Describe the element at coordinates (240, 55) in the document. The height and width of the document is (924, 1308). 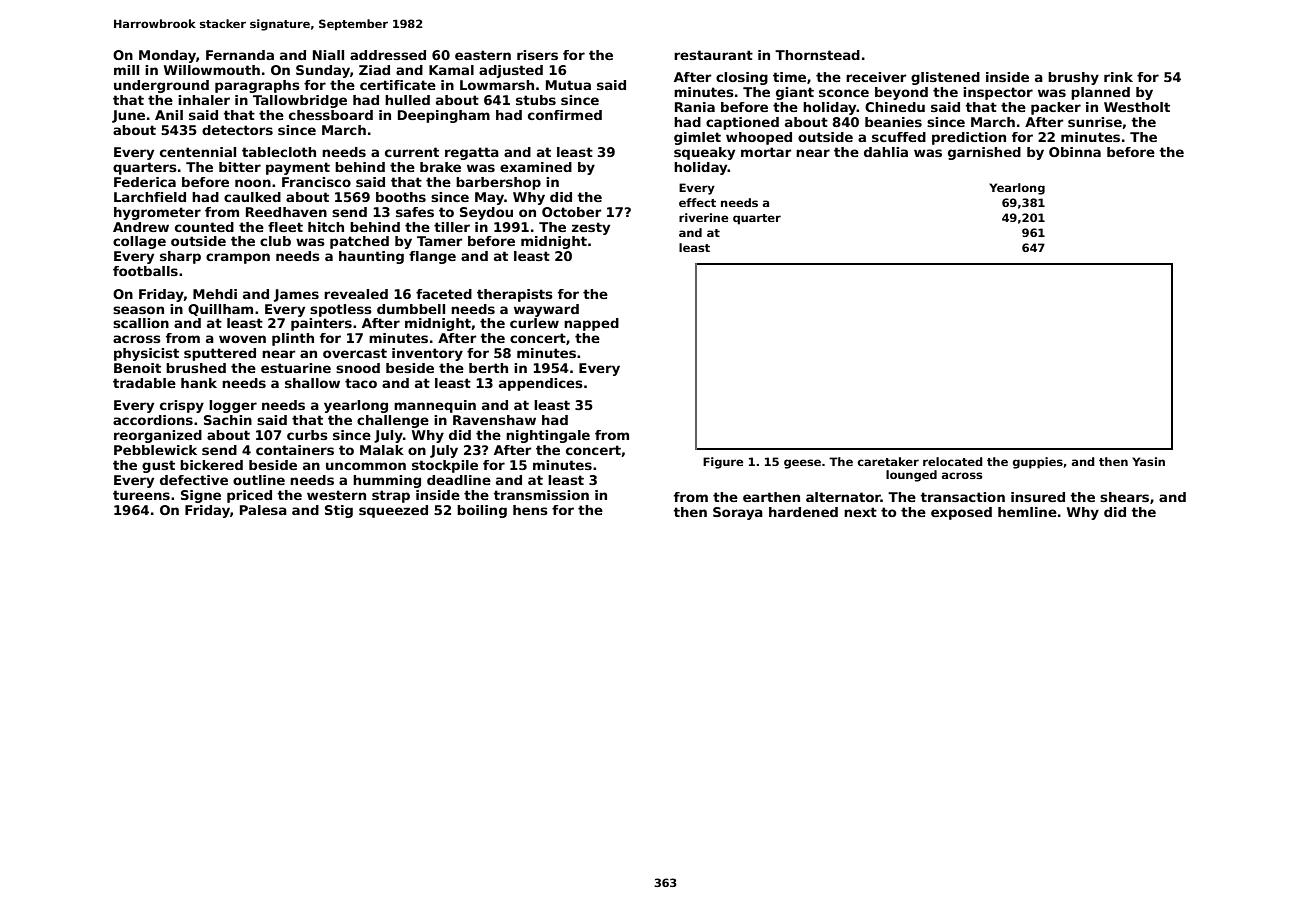
I see `Fernanda` at that location.
